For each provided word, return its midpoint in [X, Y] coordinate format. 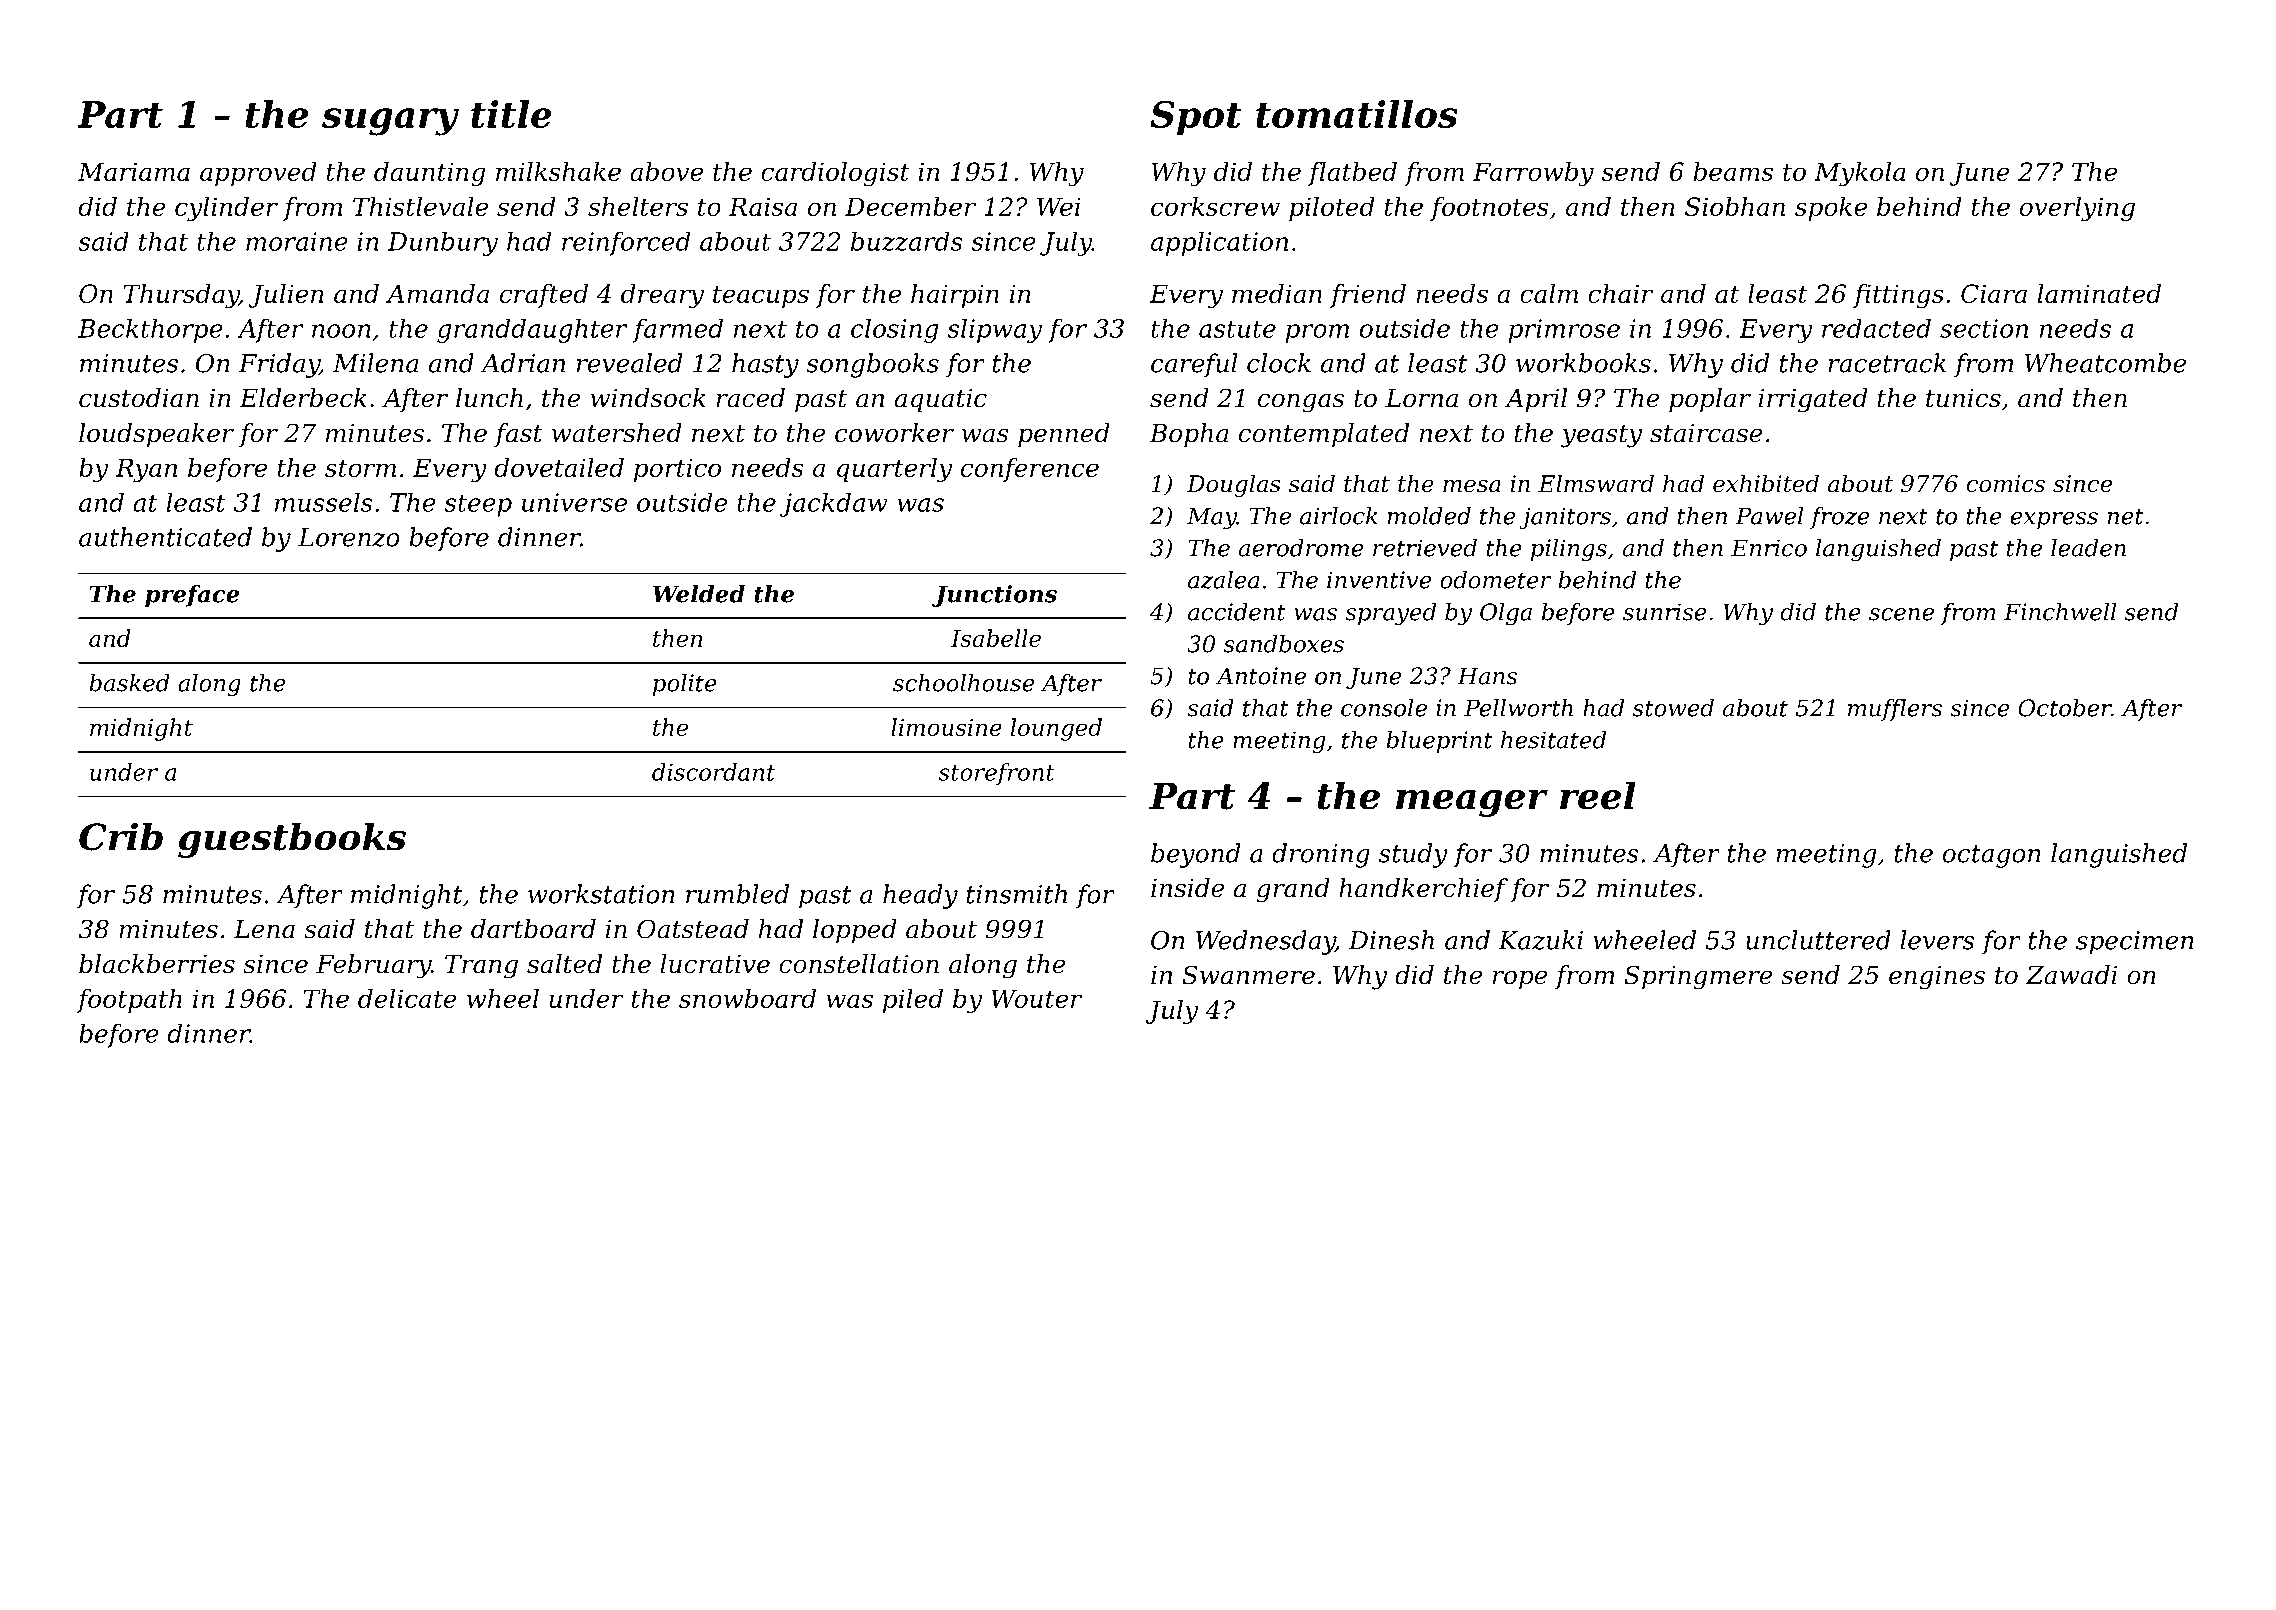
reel [1598, 795]
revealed [629, 363]
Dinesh [1391, 940]
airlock [1339, 516]
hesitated [1553, 740]
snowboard [747, 998]
